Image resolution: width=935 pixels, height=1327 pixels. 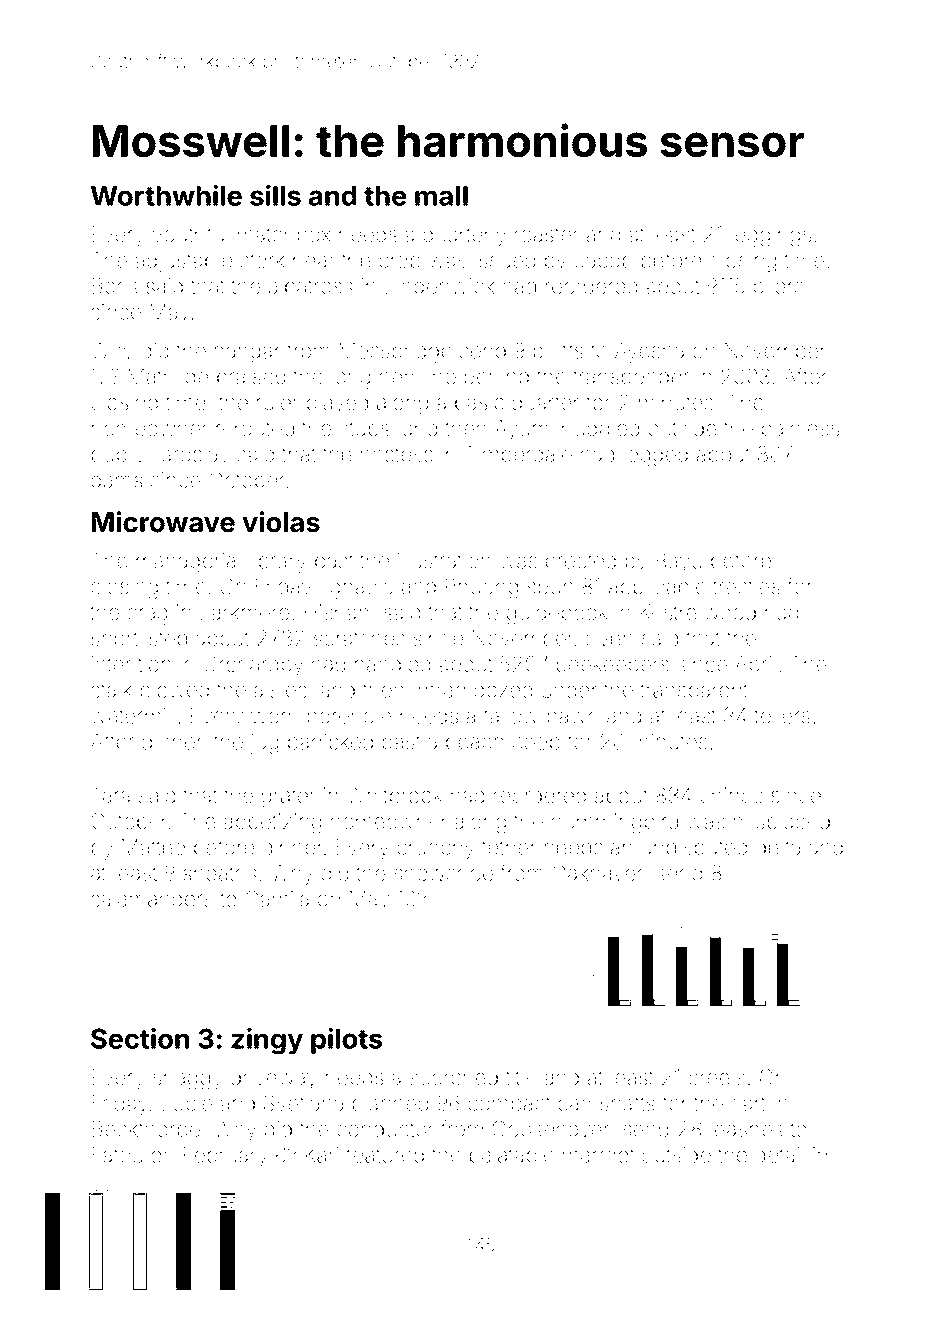 What do you see at coordinates (782, 716) in the image?
I see `tellers` at bounding box center [782, 716].
